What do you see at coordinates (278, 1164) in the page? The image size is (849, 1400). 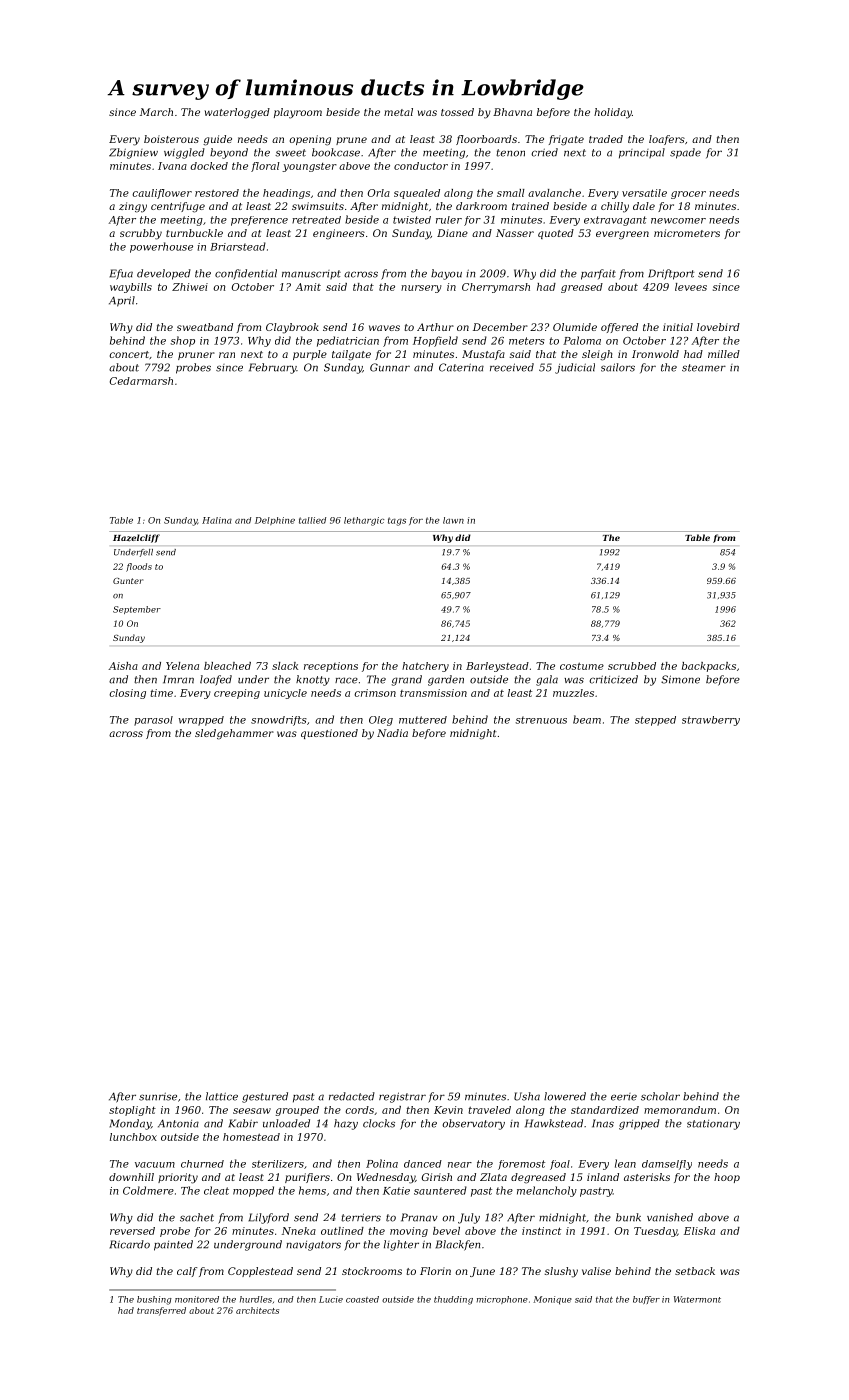 I see `sterilizers` at bounding box center [278, 1164].
